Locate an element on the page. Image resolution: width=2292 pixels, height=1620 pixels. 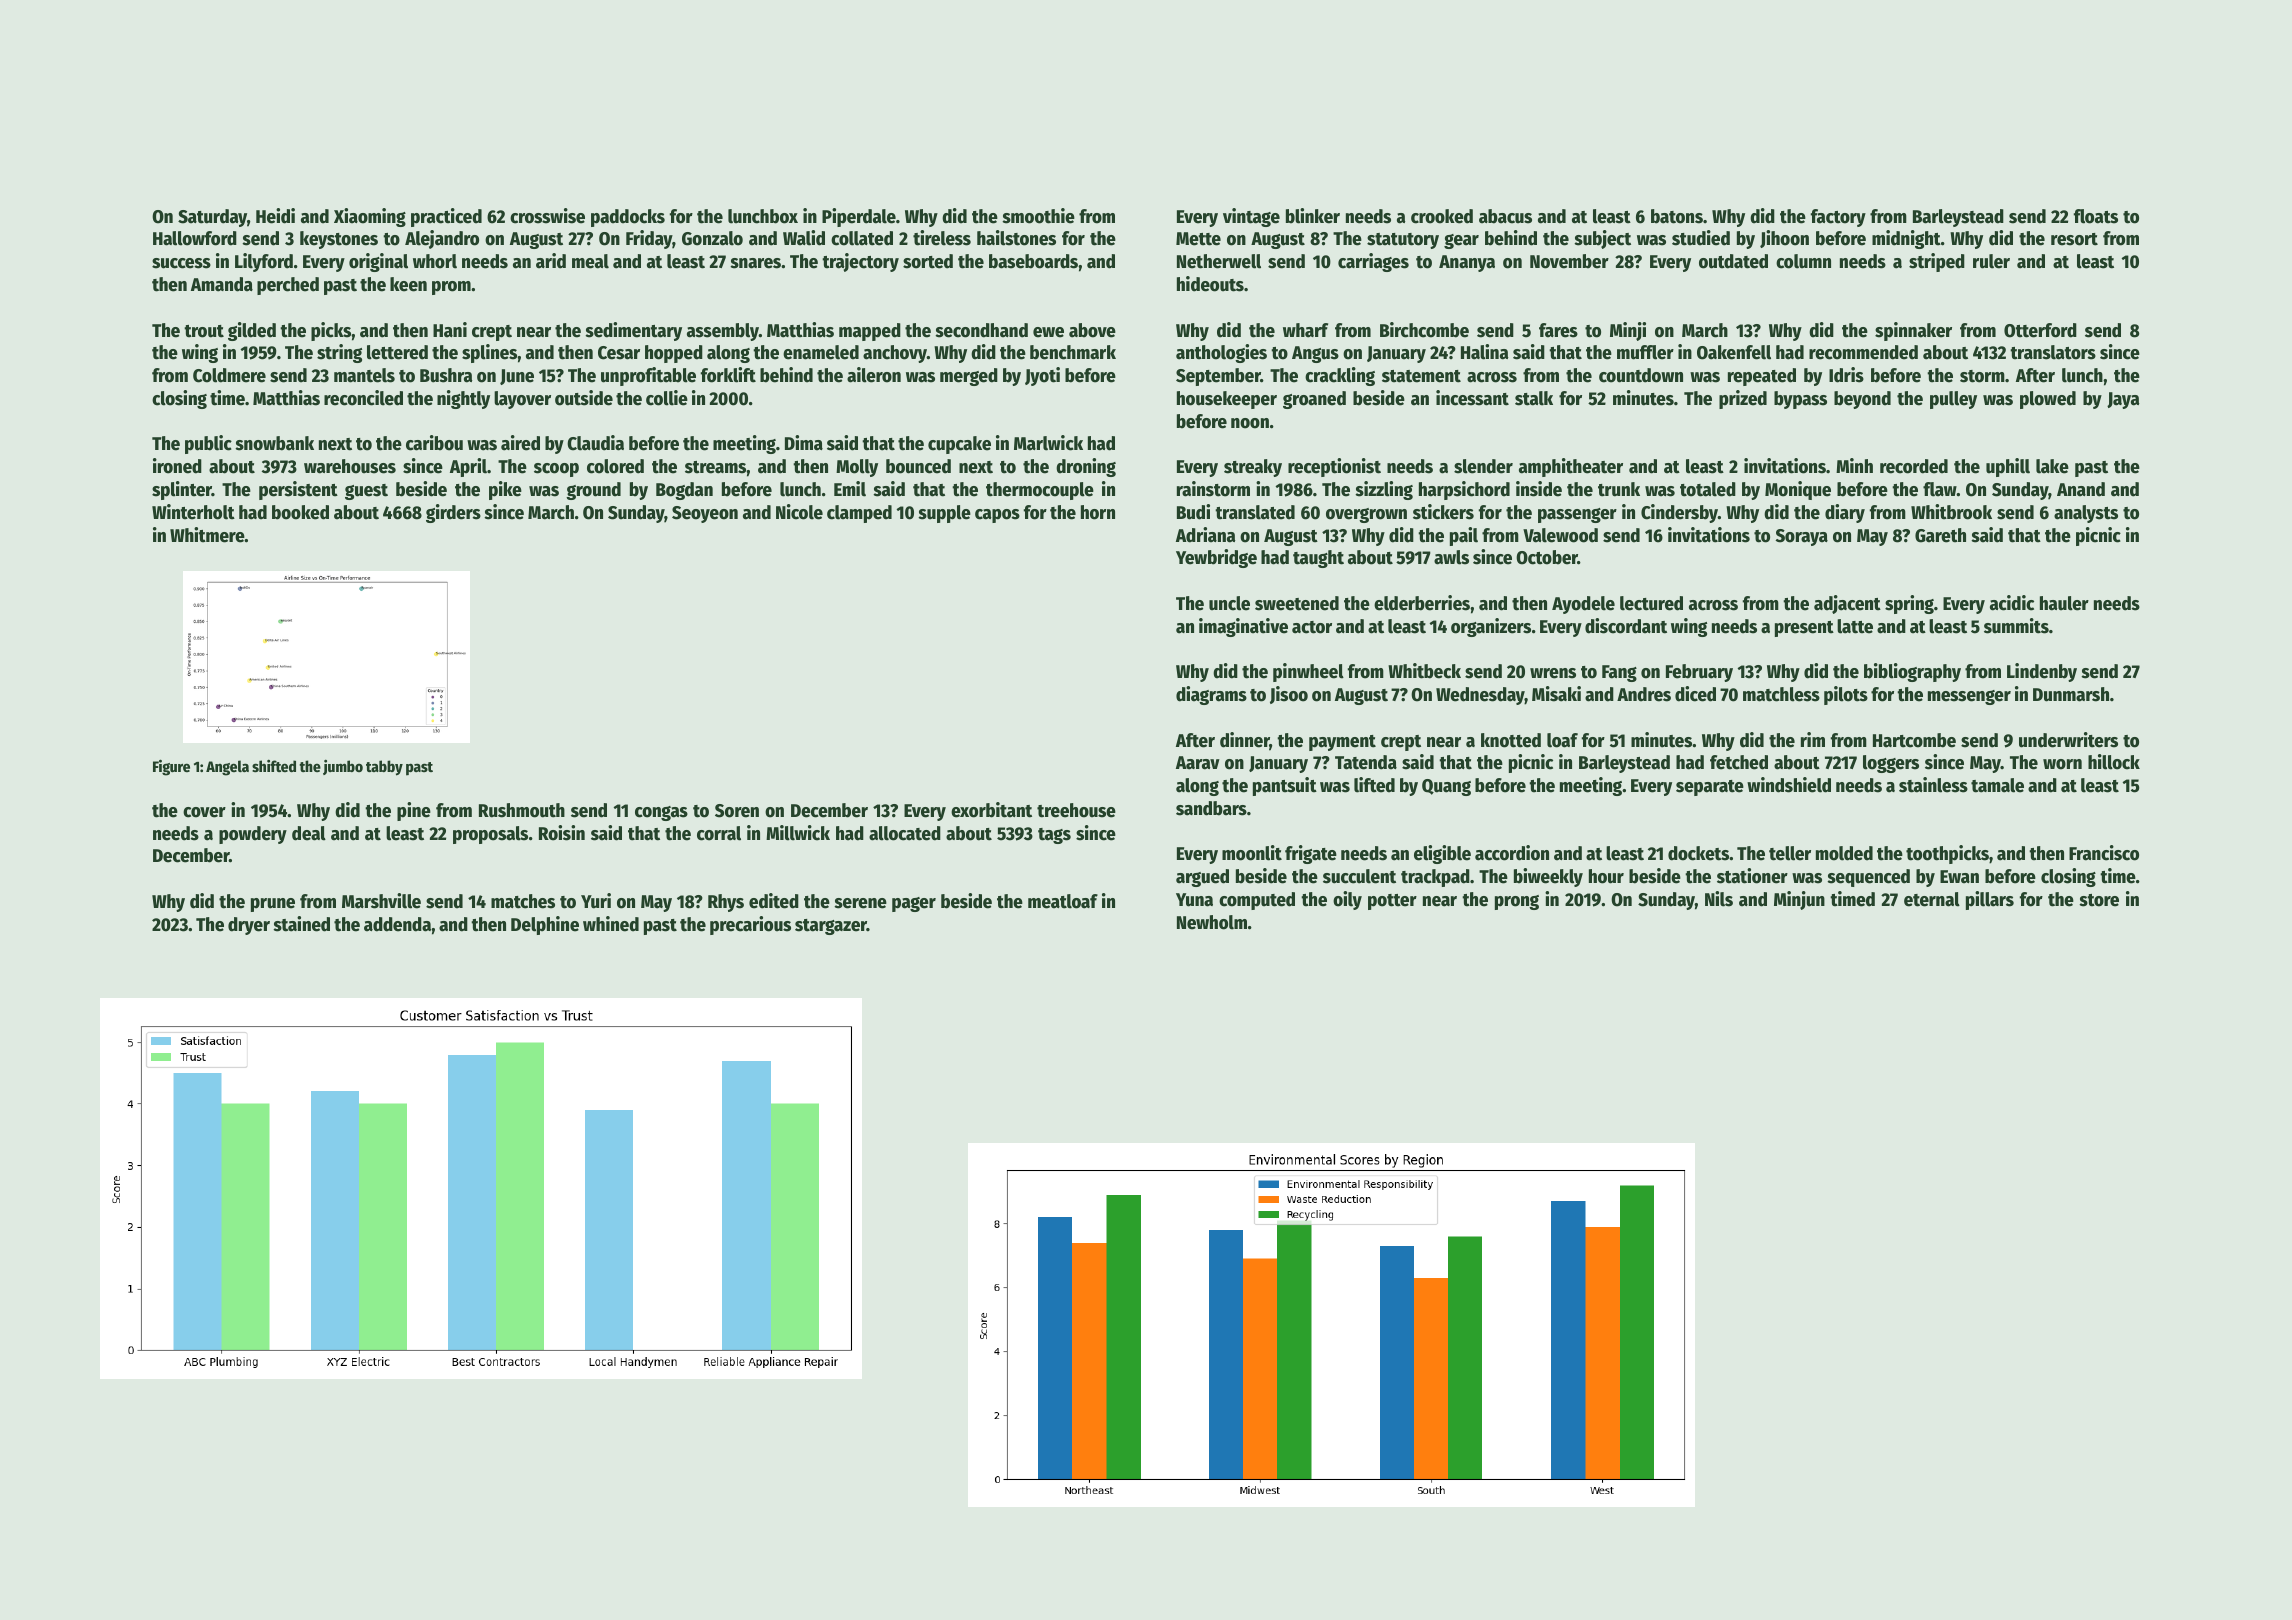
string is located at coordinates (339, 353).
